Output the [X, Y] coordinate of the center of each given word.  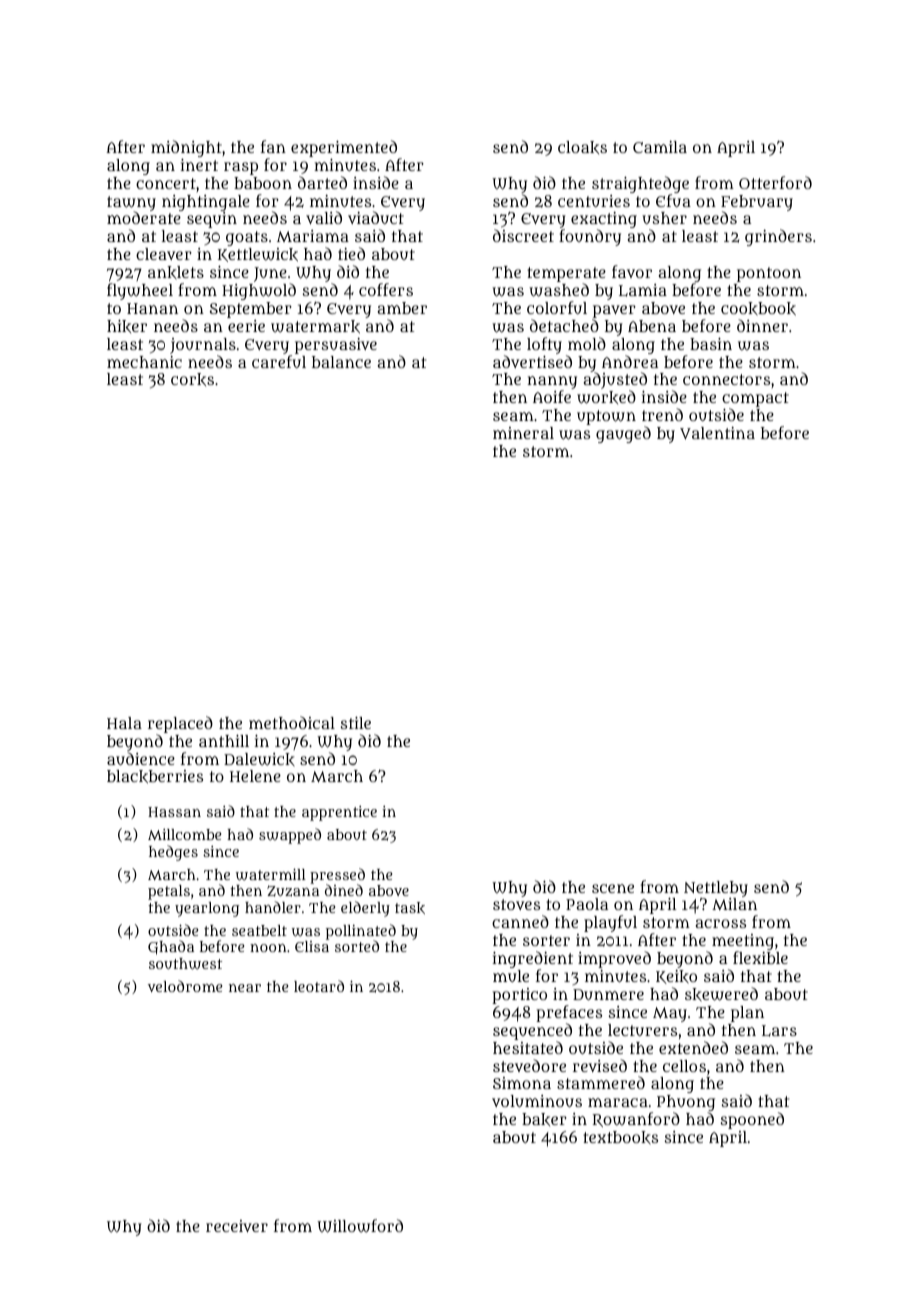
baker [544, 1119]
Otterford [775, 182]
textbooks [620, 1138]
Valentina [717, 433]
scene [613, 888]
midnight [186, 148]
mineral [523, 433]
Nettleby [716, 889]
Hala [124, 723]
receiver [237, 1226]
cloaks [582, 147]
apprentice [339, 813]
